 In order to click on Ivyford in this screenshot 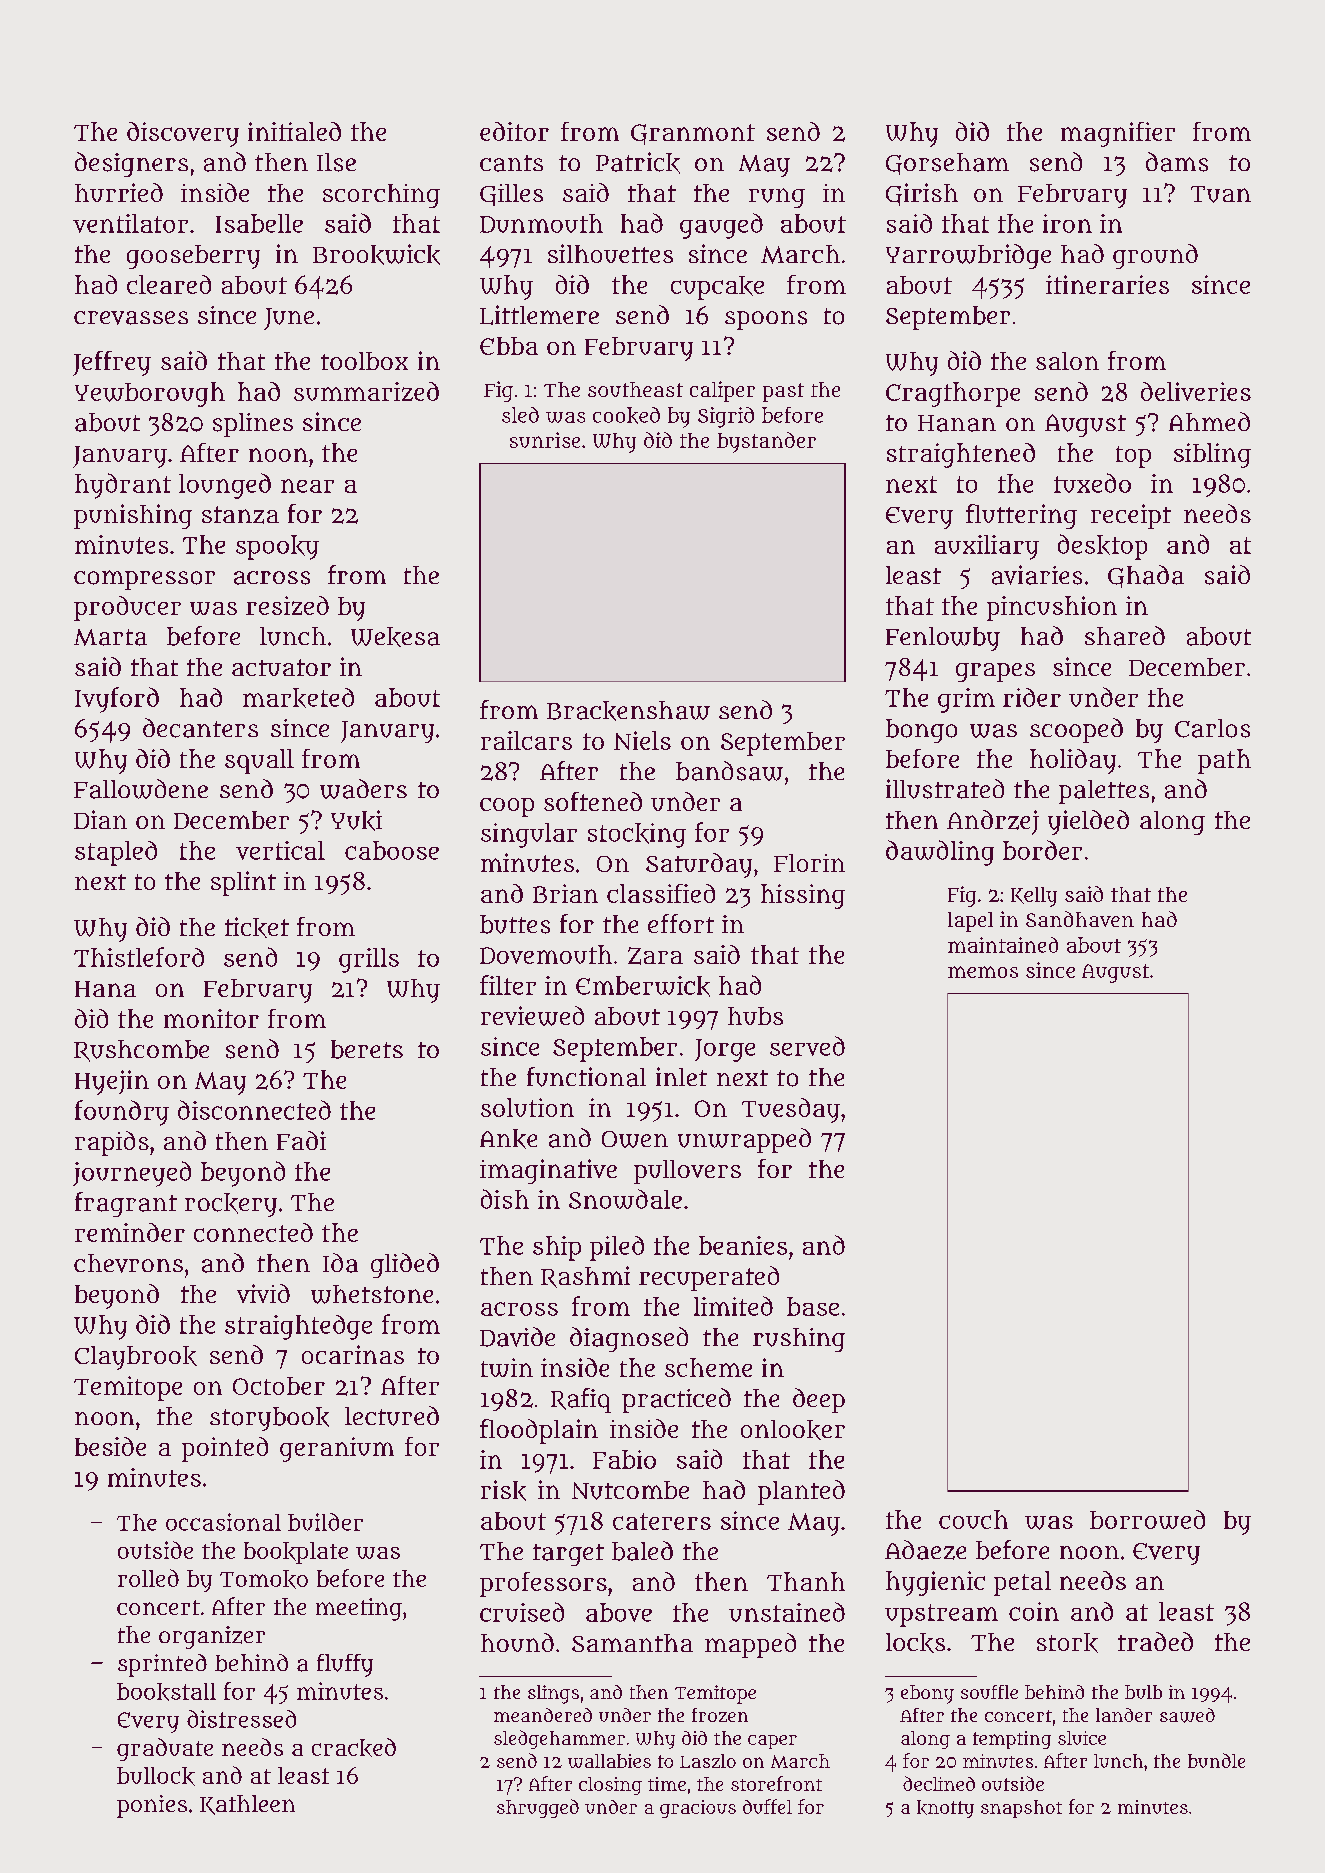, I will do `click(117, 700)`.
